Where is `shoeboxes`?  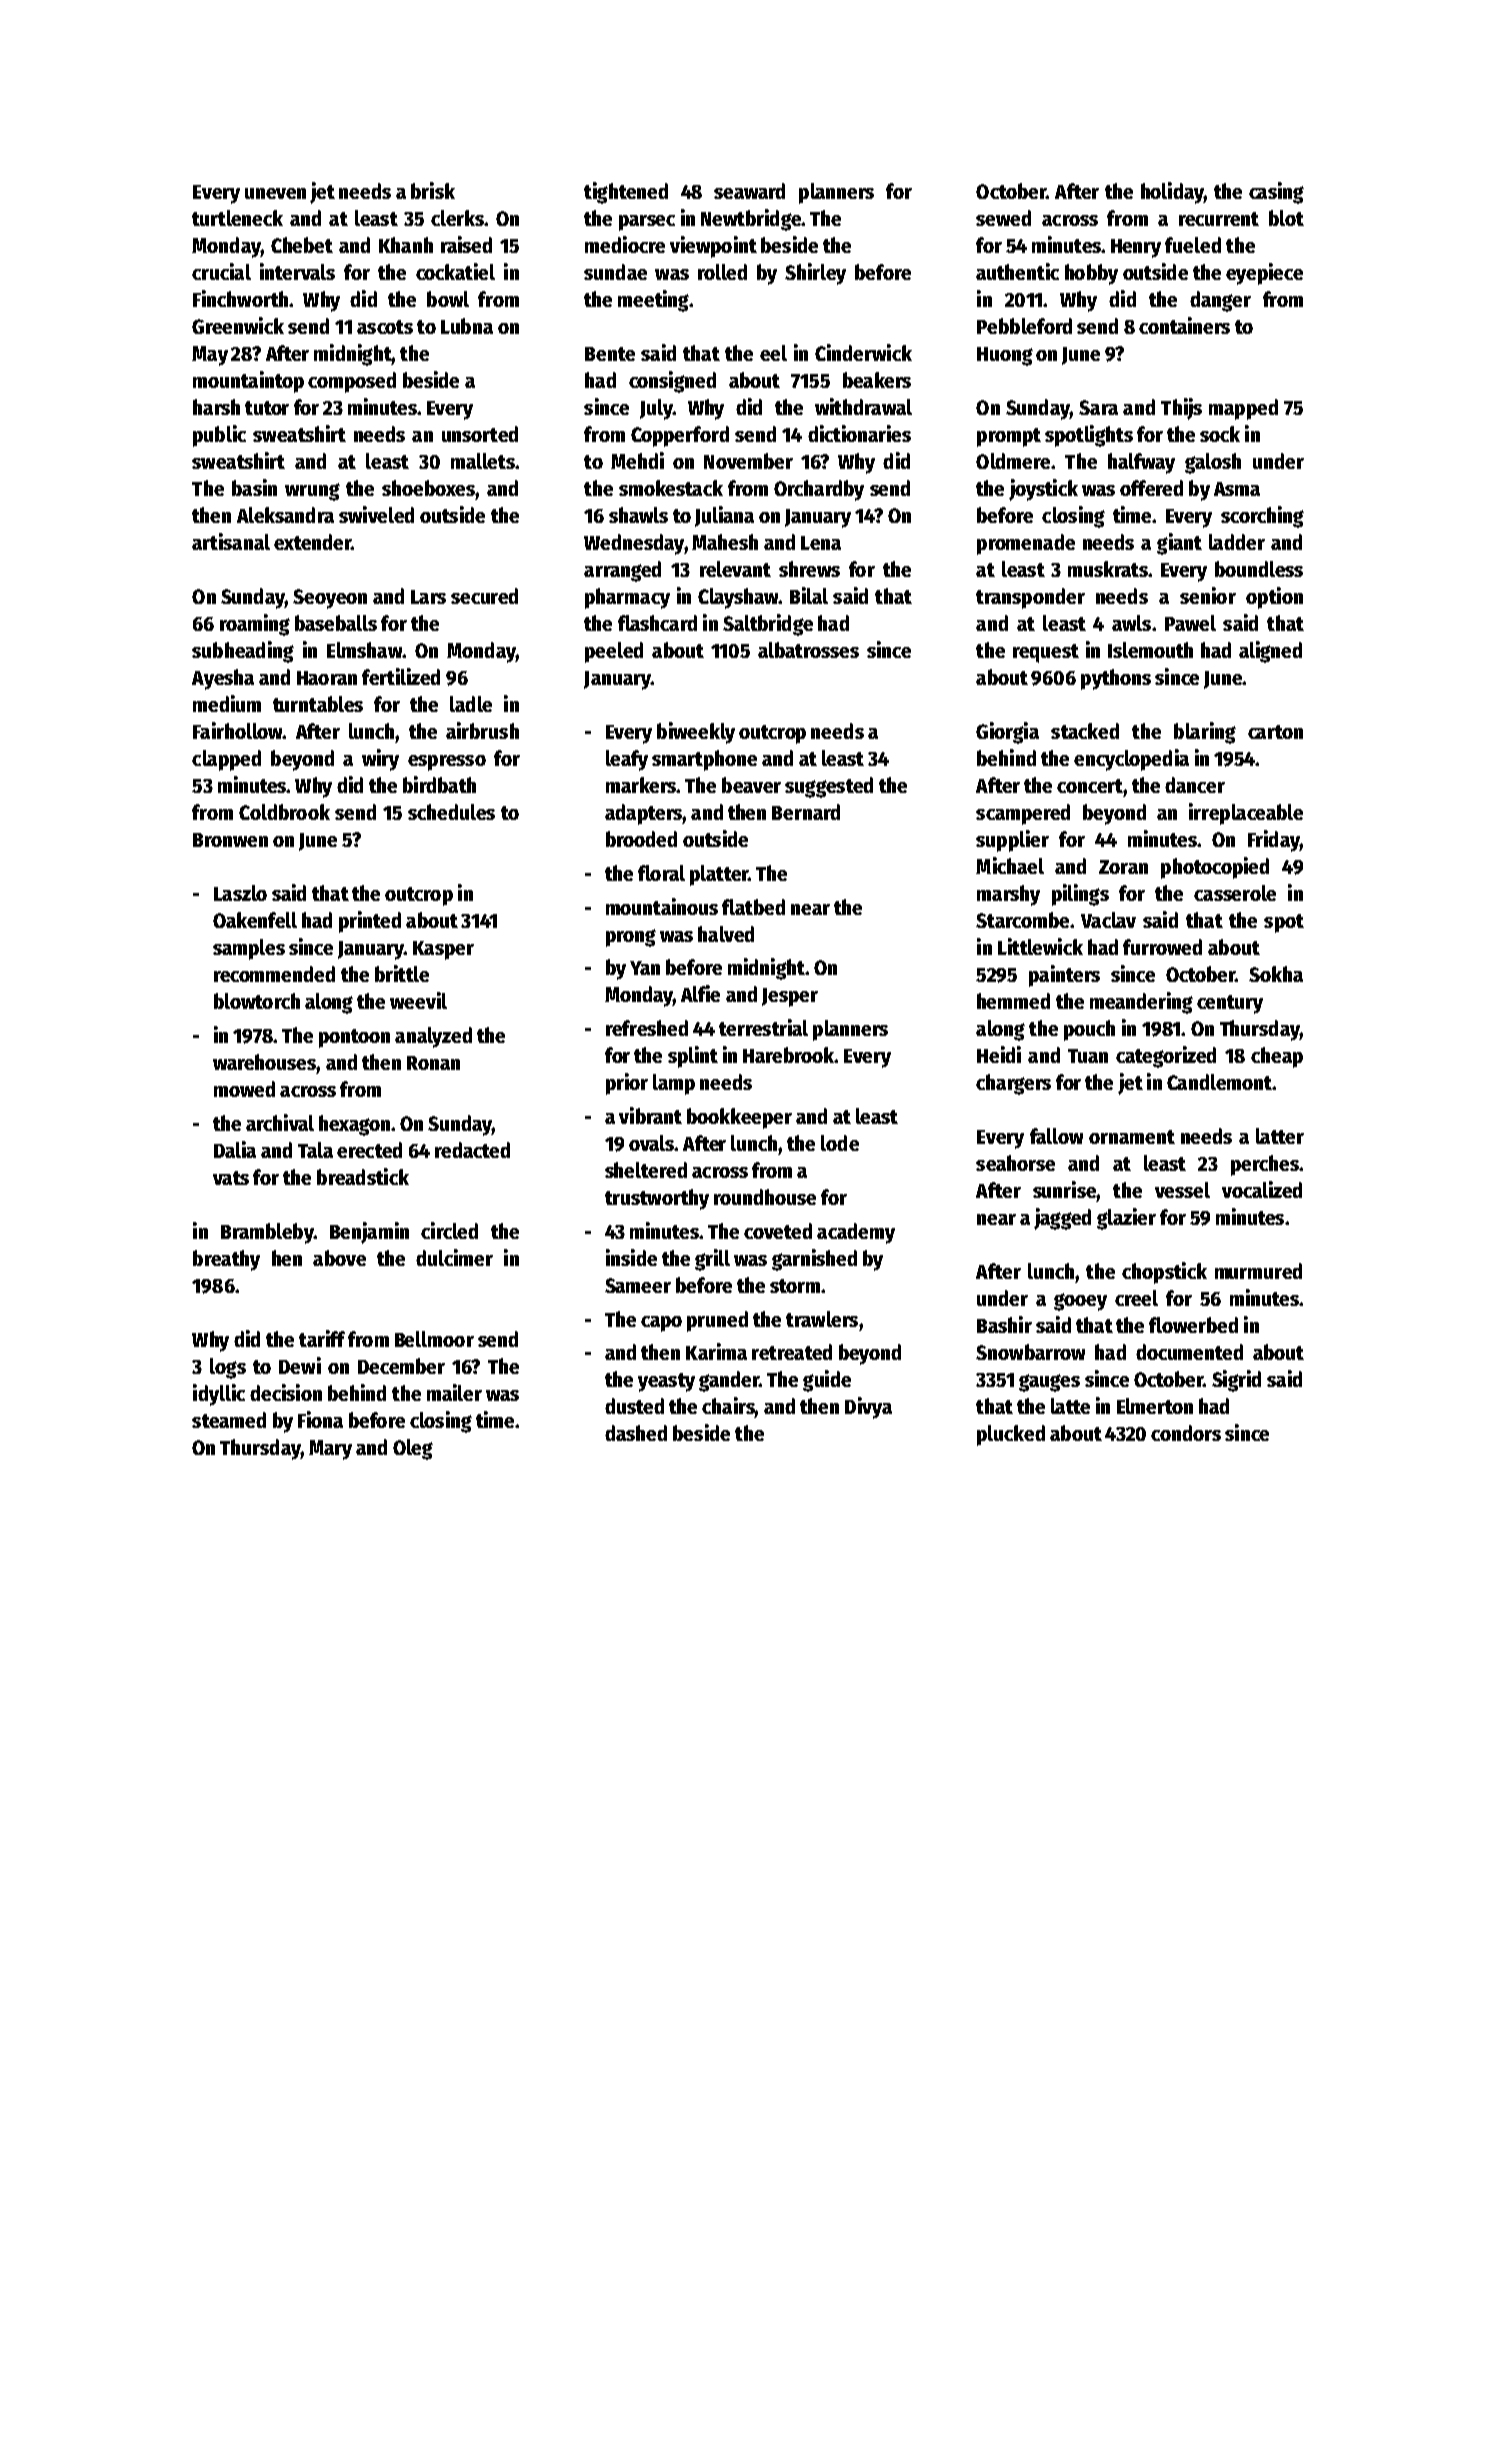 shoeboxes is located at coordinates (428, 488).
